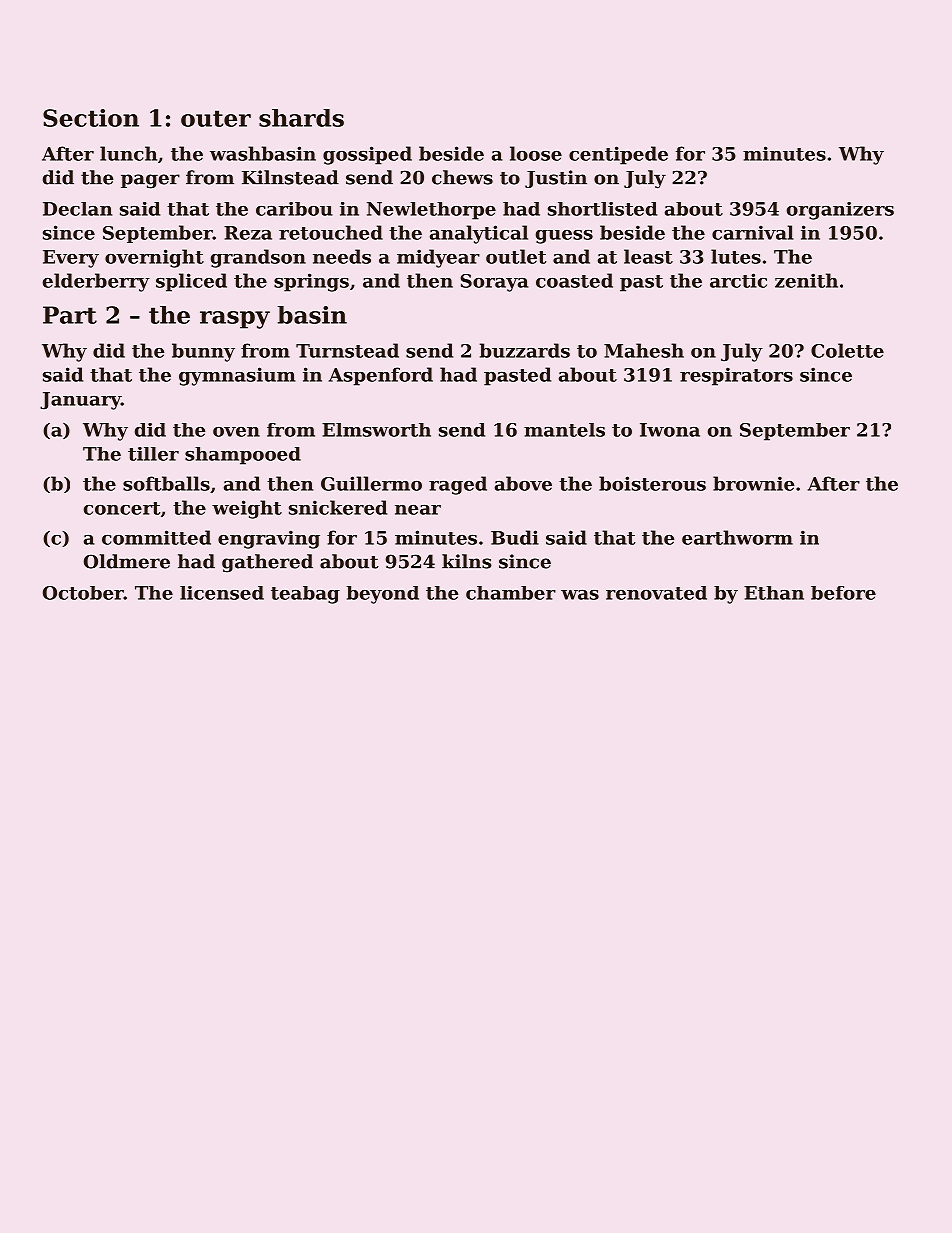 The image size is (952, 1233). I want to click on shortlisted, so click(602, 209).
